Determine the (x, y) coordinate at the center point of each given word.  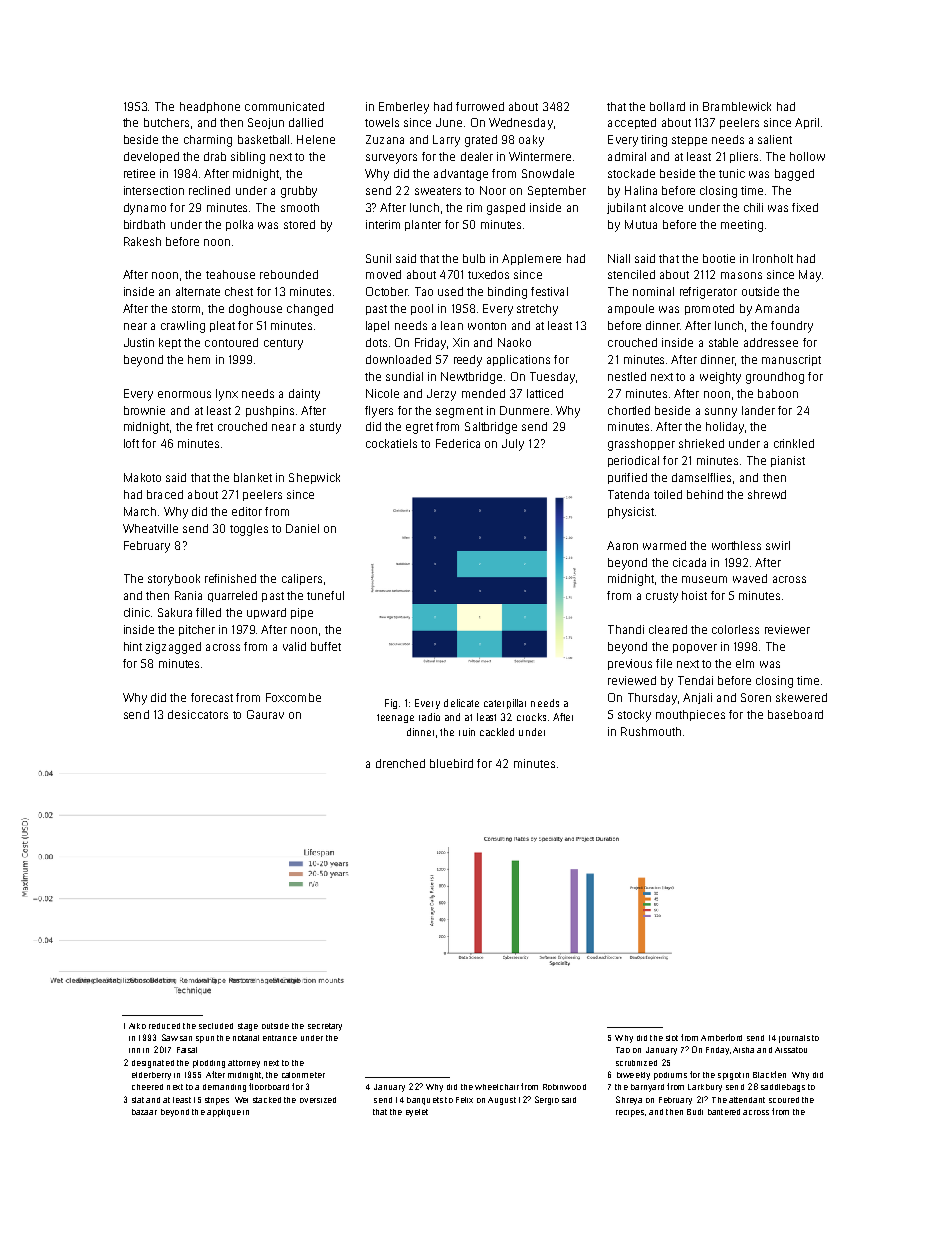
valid (294, 646)
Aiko (137, 1026)
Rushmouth (651, 731)
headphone (210, 107)
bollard (667, 106)
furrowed (480, 106)
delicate (461, 703)
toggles (249, 530)
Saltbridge (491, 428)
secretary (325, 1027)
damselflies (701, 477)
